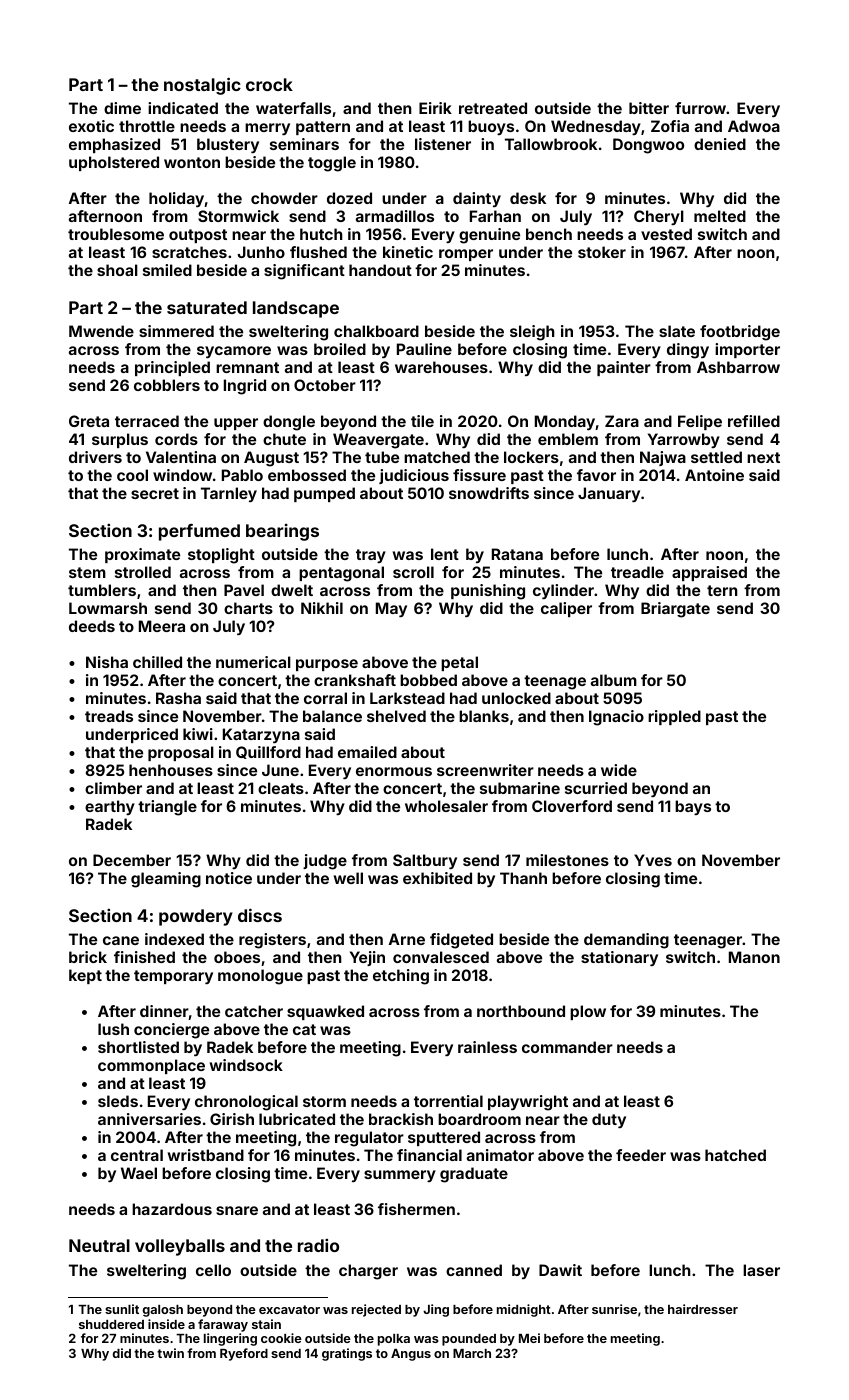  Describe the element at coordinates (720, 144) in the image. I see `denied` at that location.
